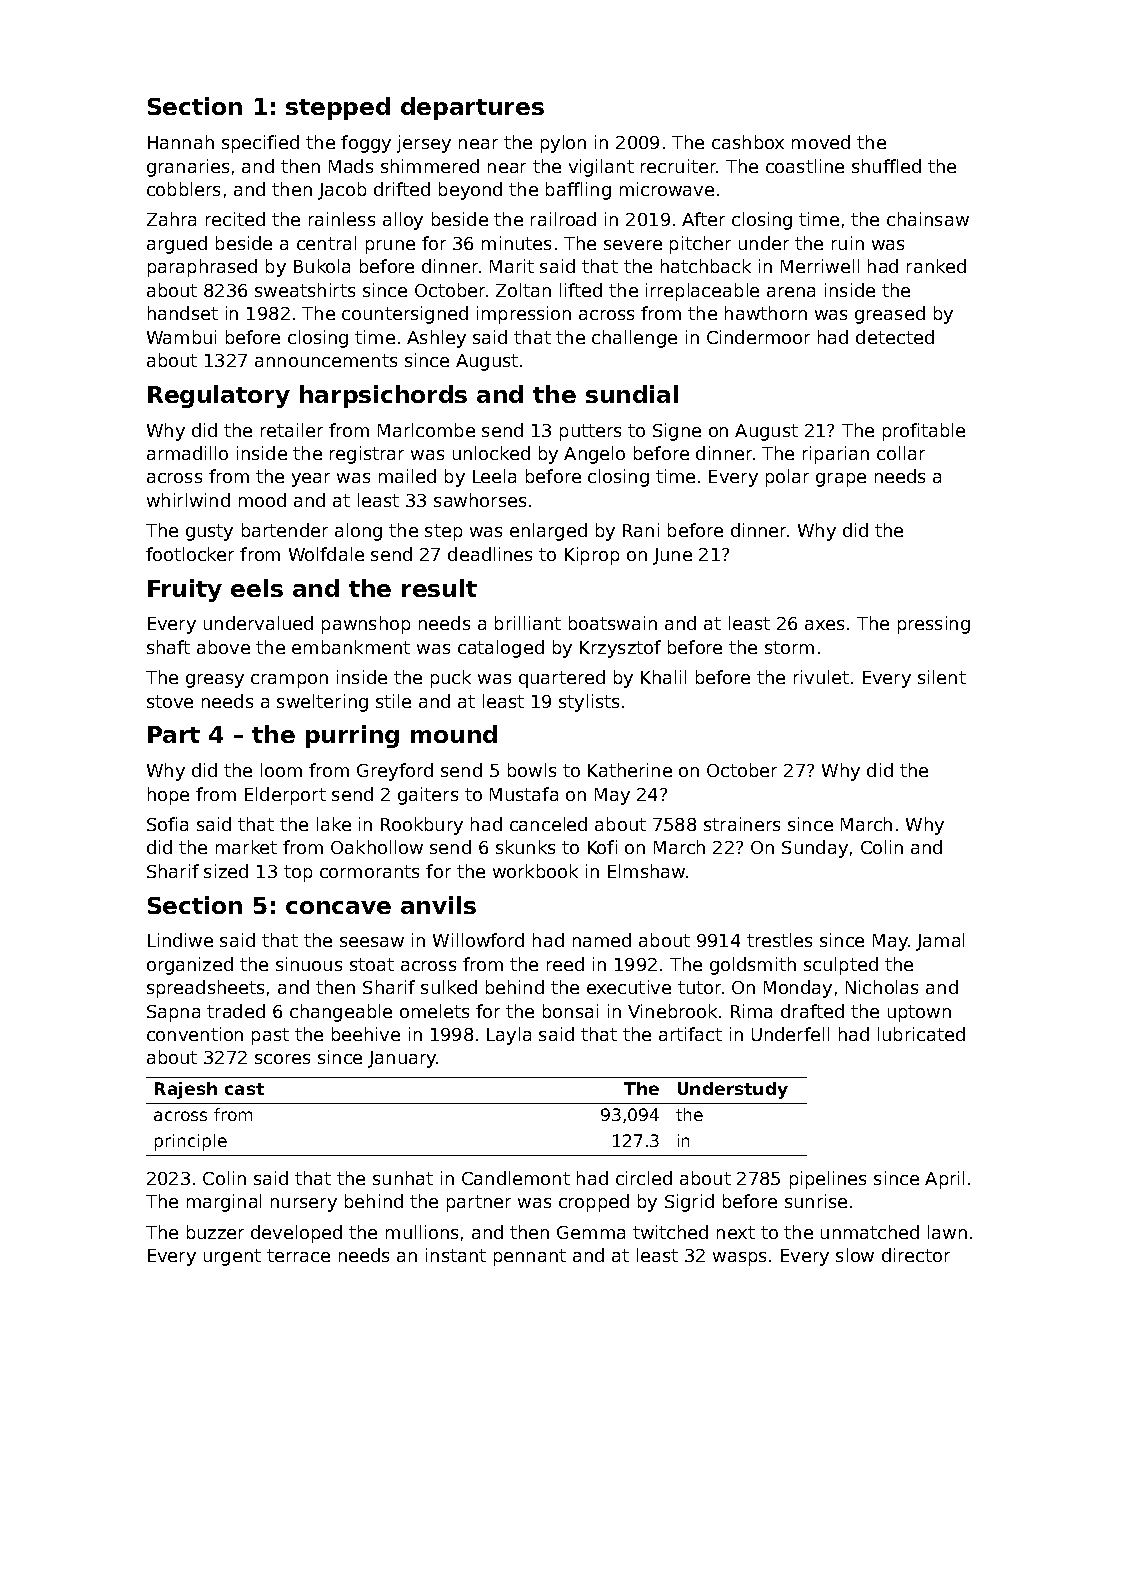 The height and width of the image is (1585, 1121). What do you see at coordinates (309, 964) in the image?
I see `sinuous` at bounding box center [309, 964].
